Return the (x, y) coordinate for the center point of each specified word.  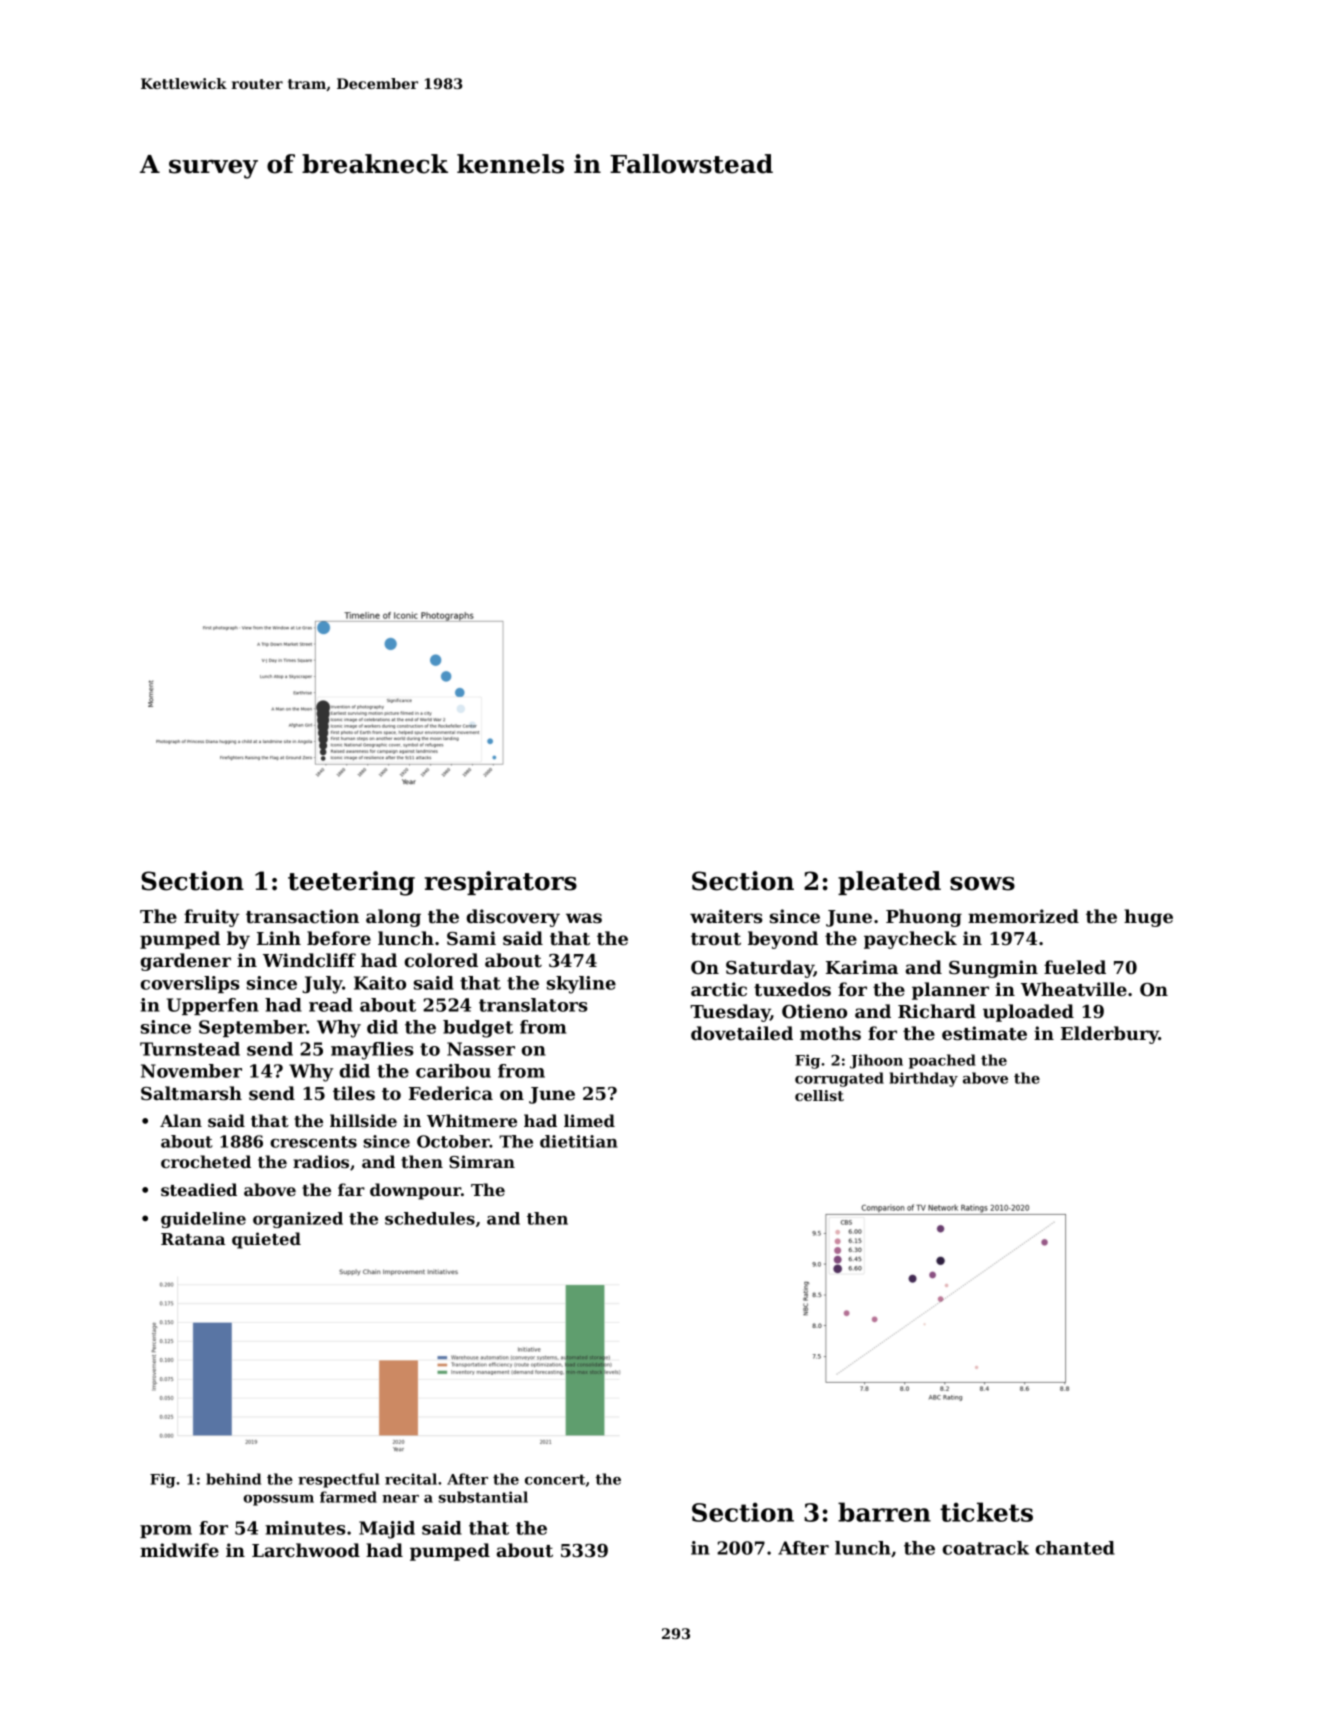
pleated (889, 883)
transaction (302, 916)
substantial (483, 1497)
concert (555, 1479)
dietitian (579, 1141)
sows (982, 884)
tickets (986, 1512)
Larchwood (306, 1550)
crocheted (206, 1161)
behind (233, 1479)
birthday (923, 1079)
